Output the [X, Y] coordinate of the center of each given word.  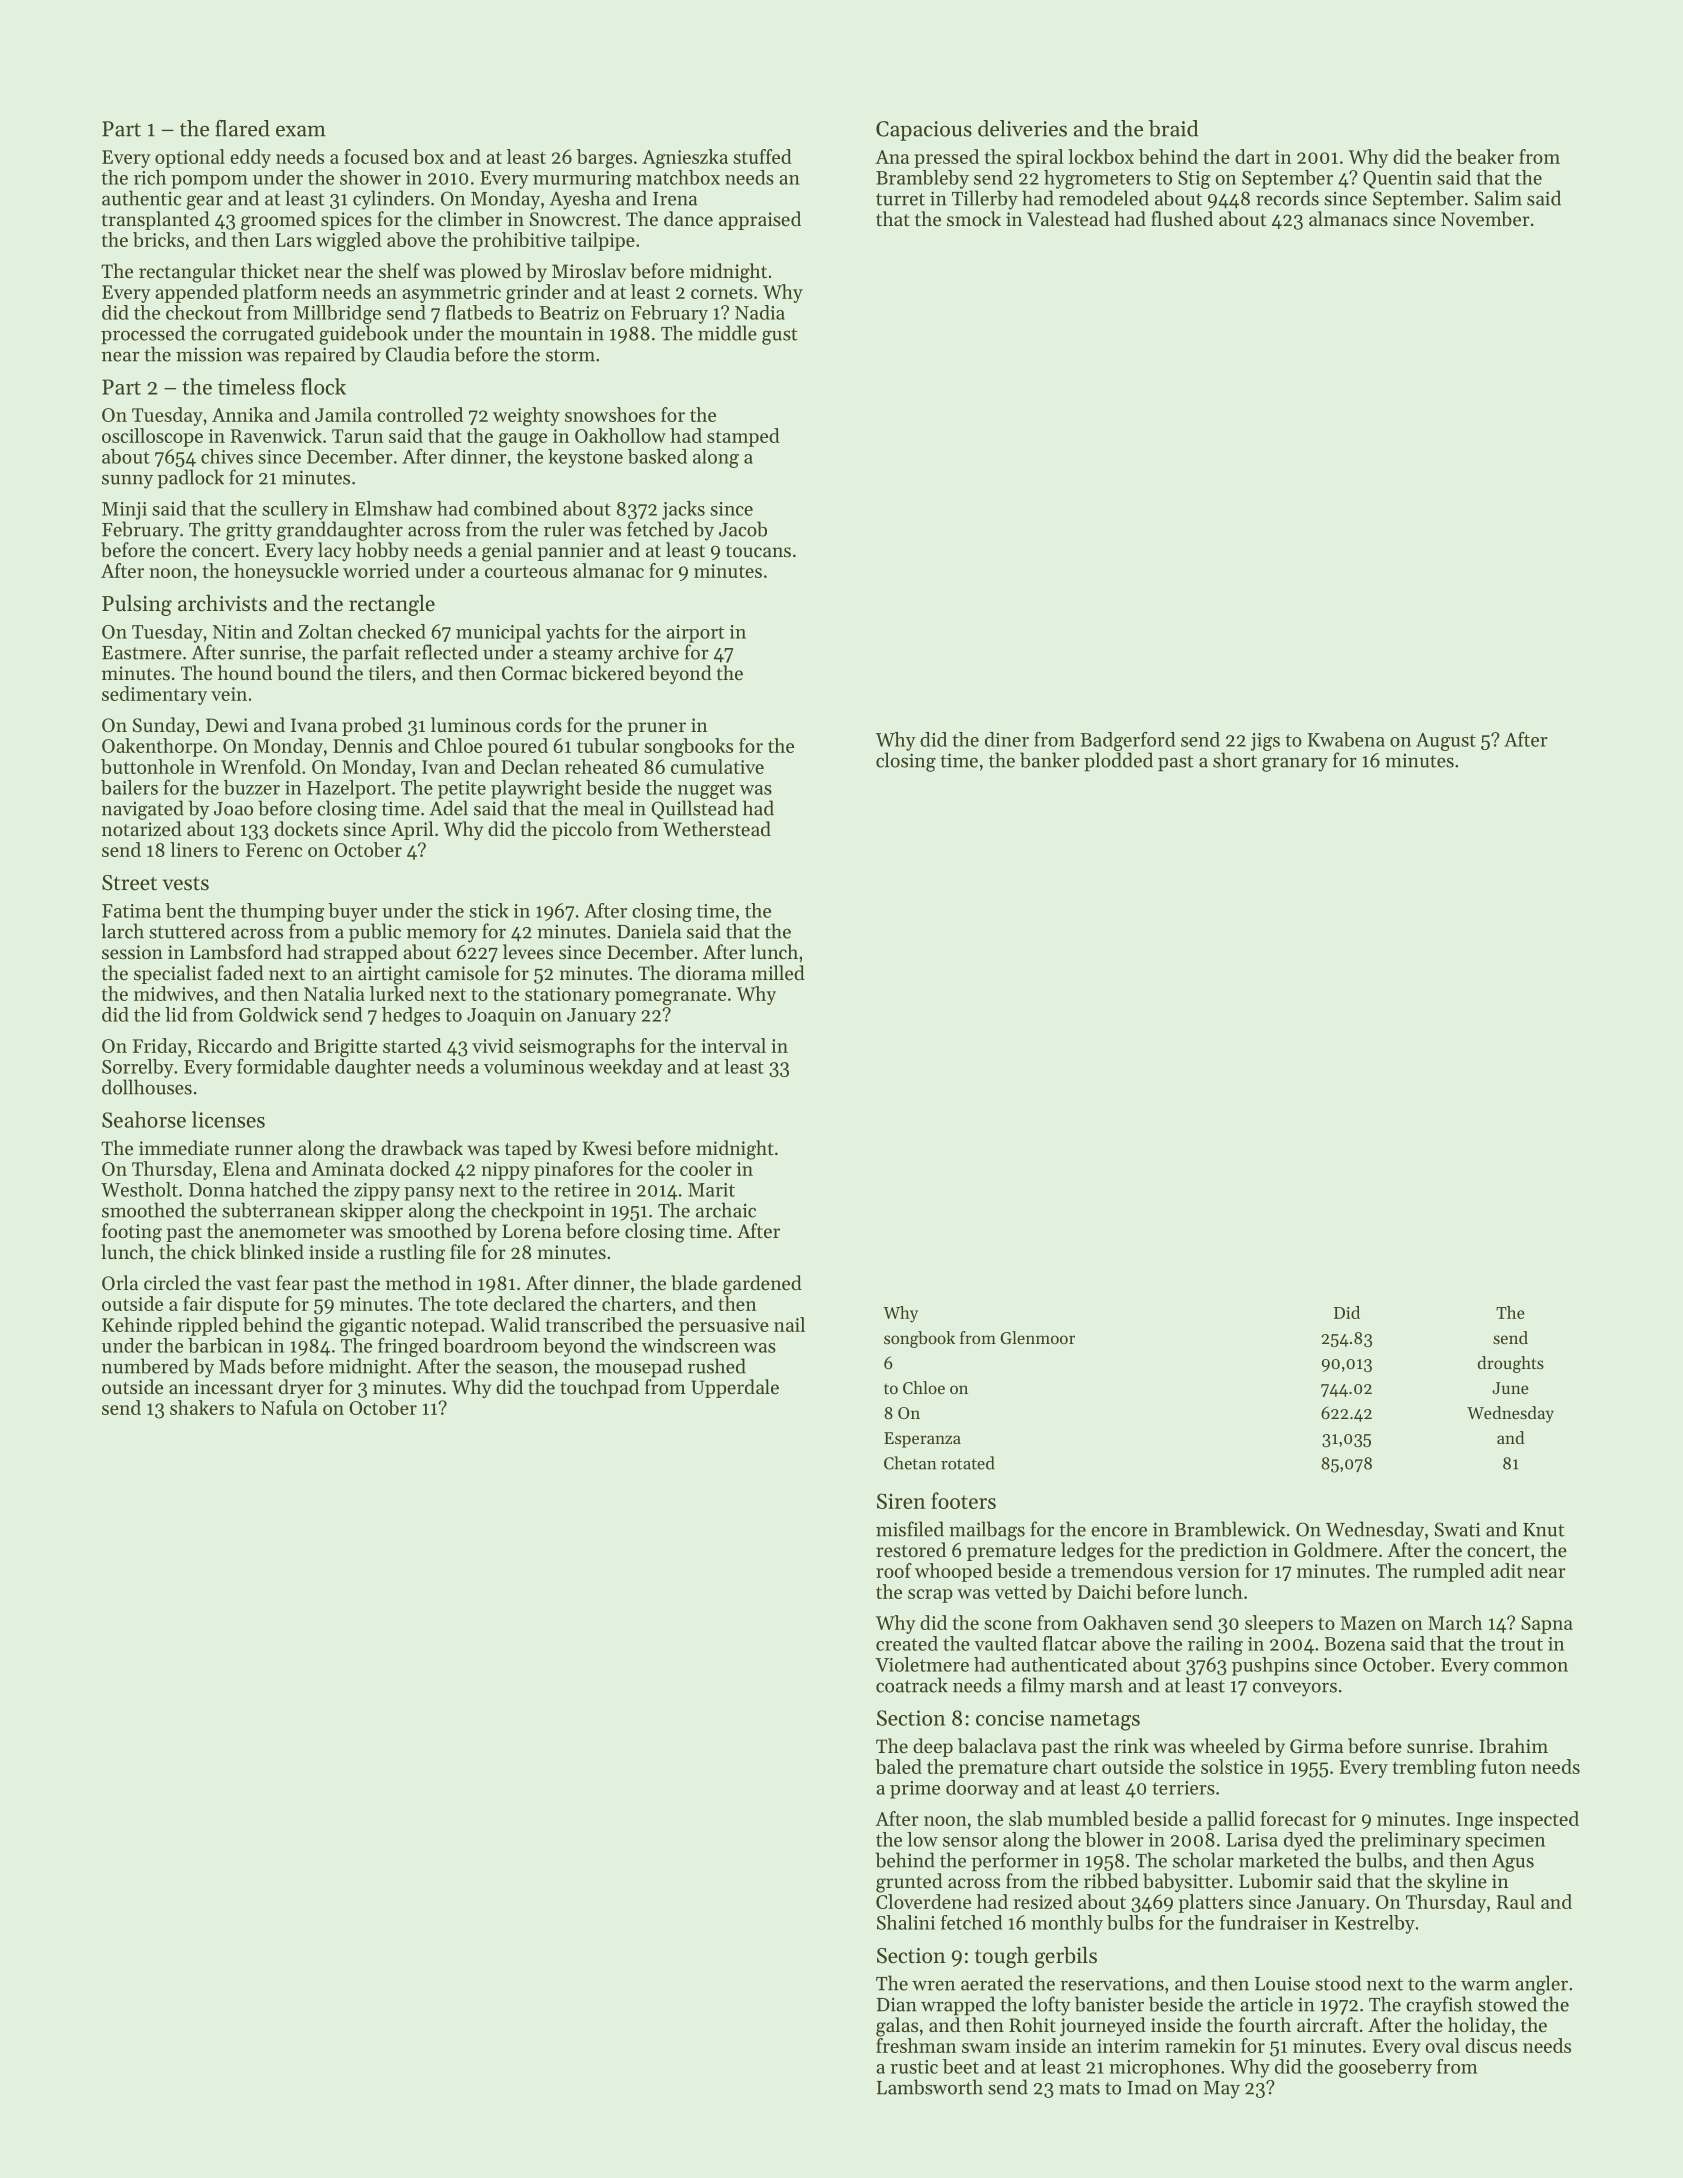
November [1485, 218]
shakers [202, 1407]
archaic [726, 1210]
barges [604, 158]
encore [1119, 1531]
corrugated [268, 335]
